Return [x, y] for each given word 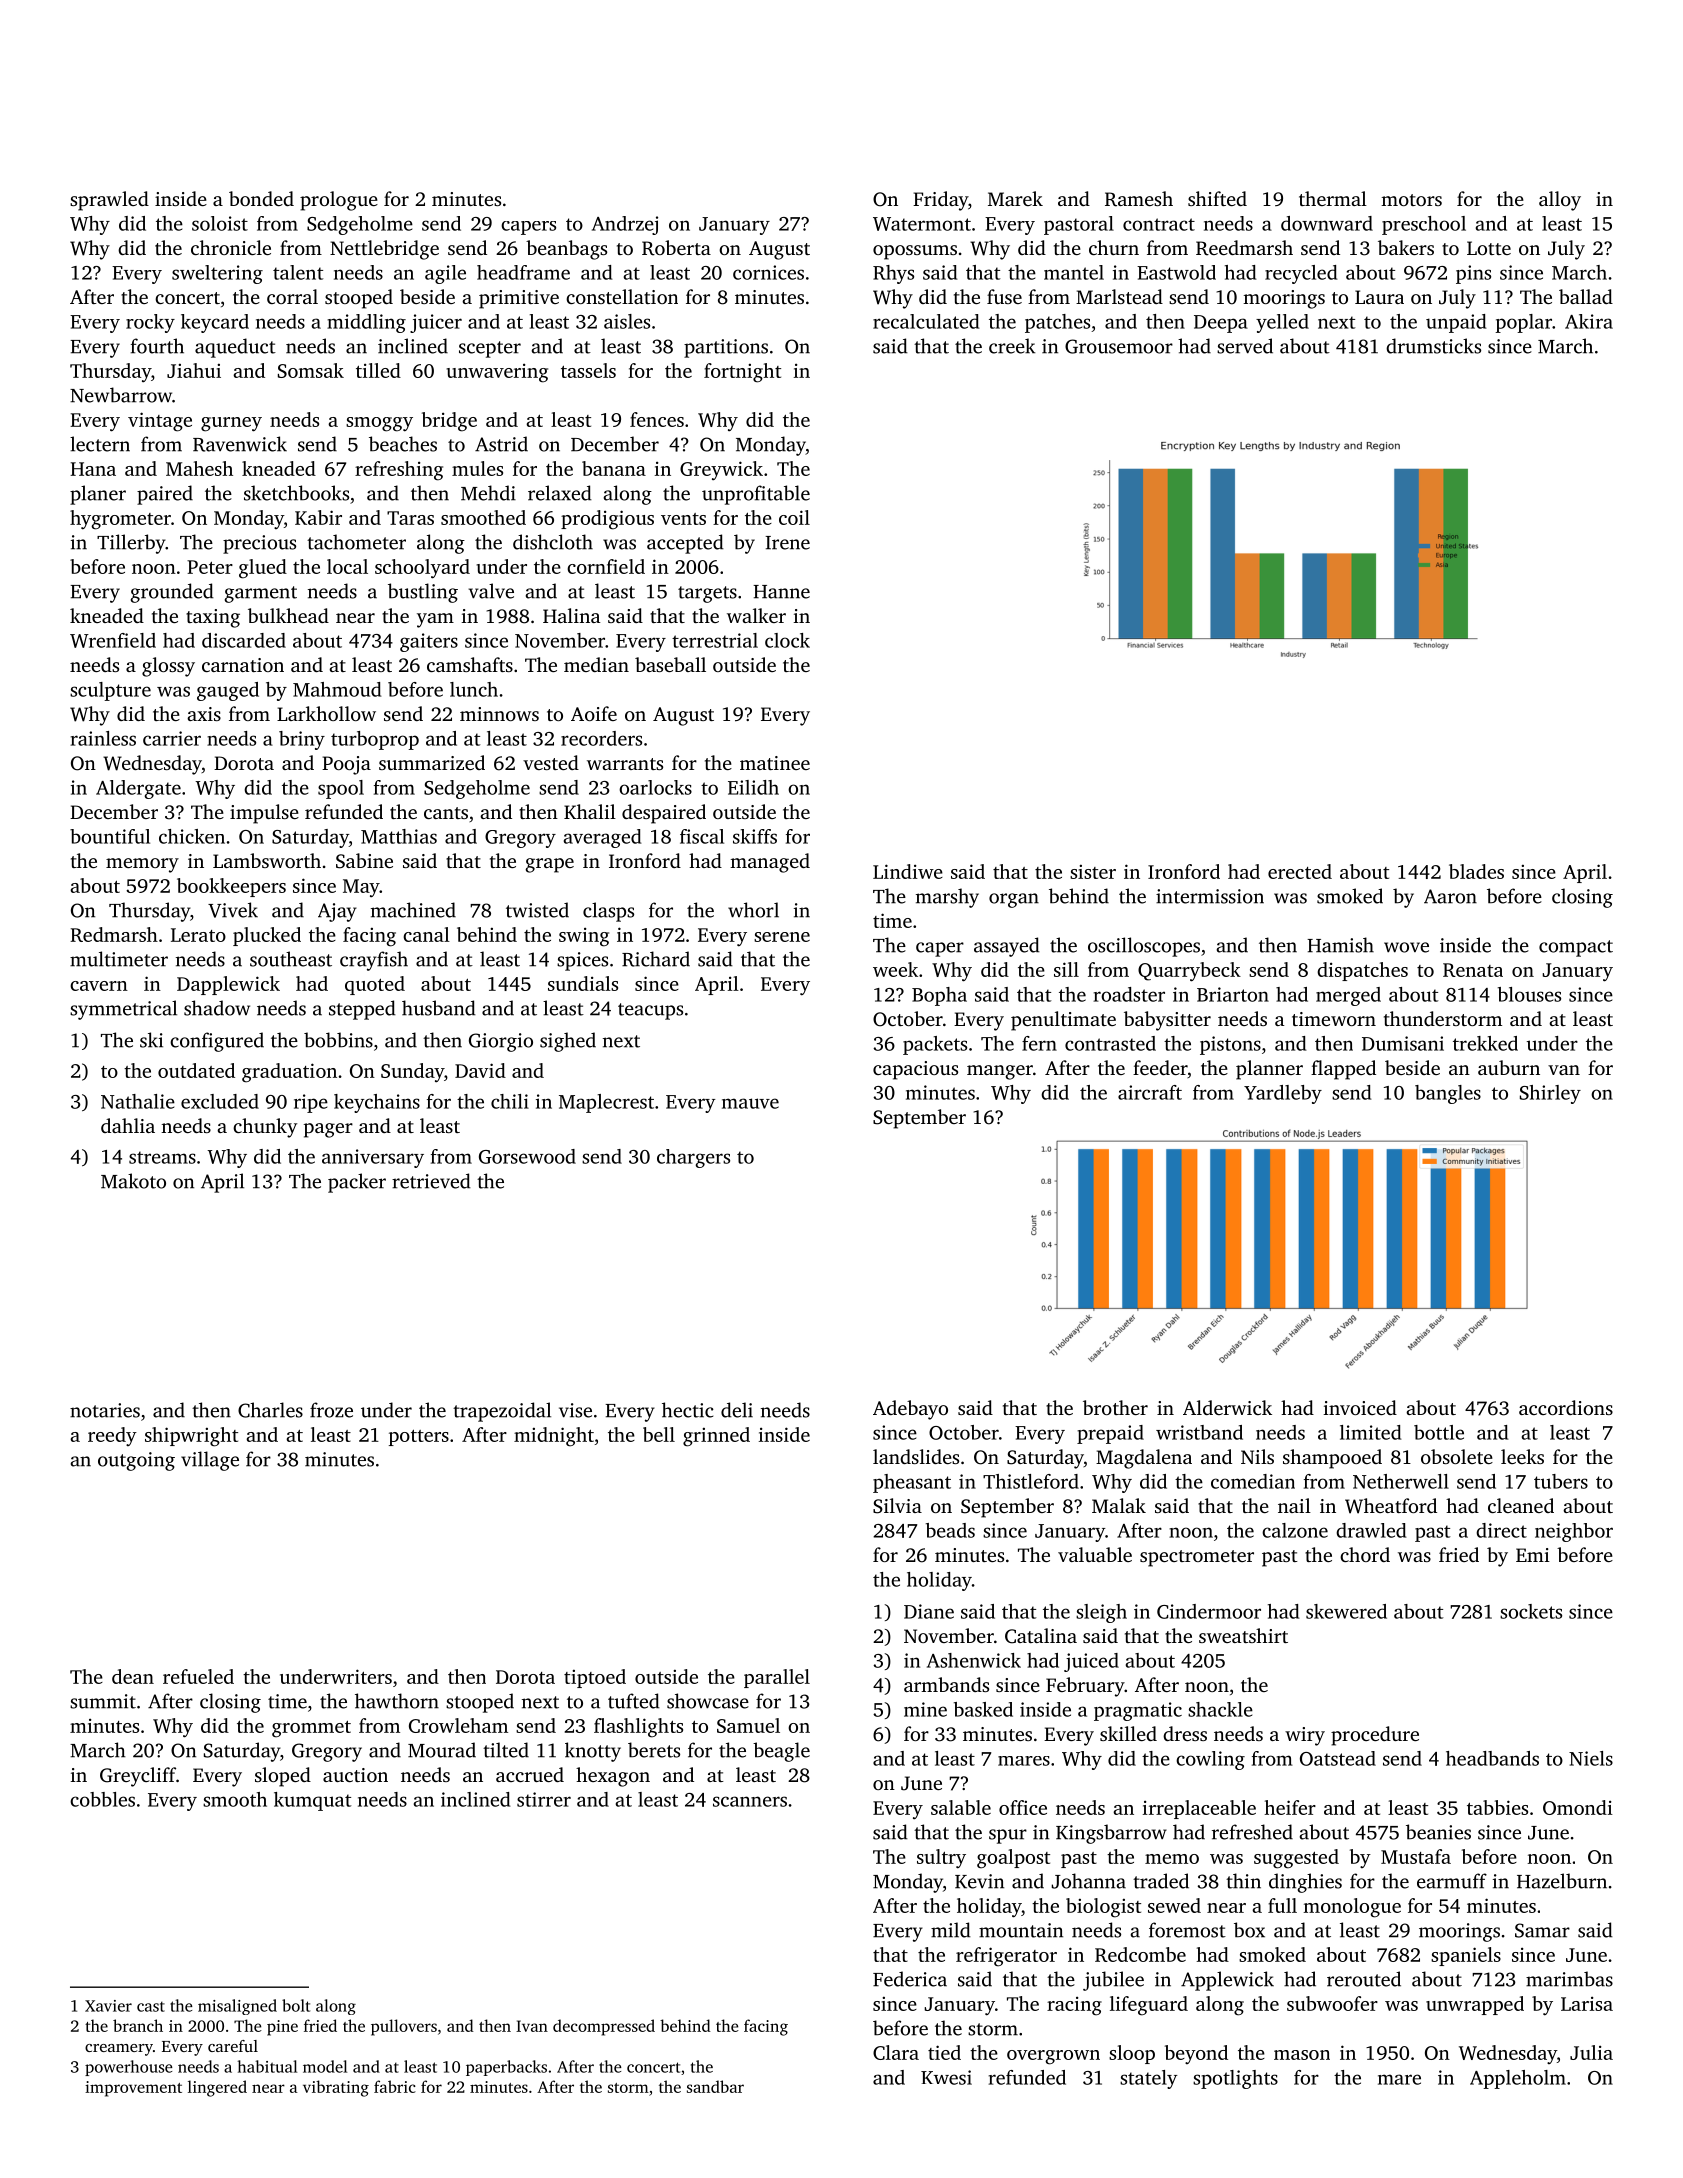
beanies [1438, 1832]
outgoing [136, 1461]
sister [1093, 872]
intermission [1210, 896]
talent [298, 272]
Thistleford [1031, 1481]
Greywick [721, 470]
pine [282, 2028]
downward [1327, 223]
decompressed [604, 2027]
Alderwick [1227, 1407]
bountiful [110, 836]
